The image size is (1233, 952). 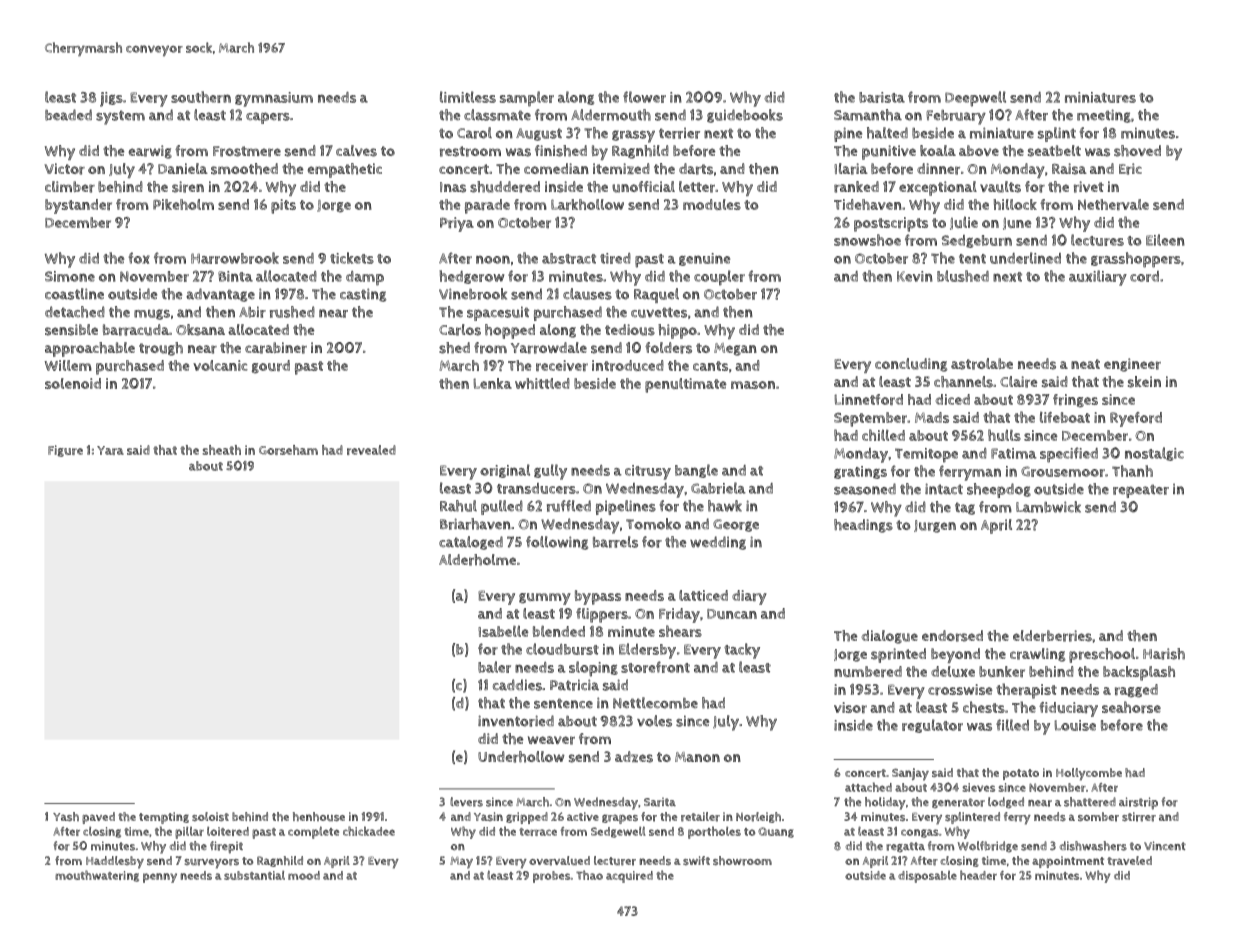 What do you see at coordinates (160, 878) in the screenshot?
I see `penny` at bounding box center [160, 878].
